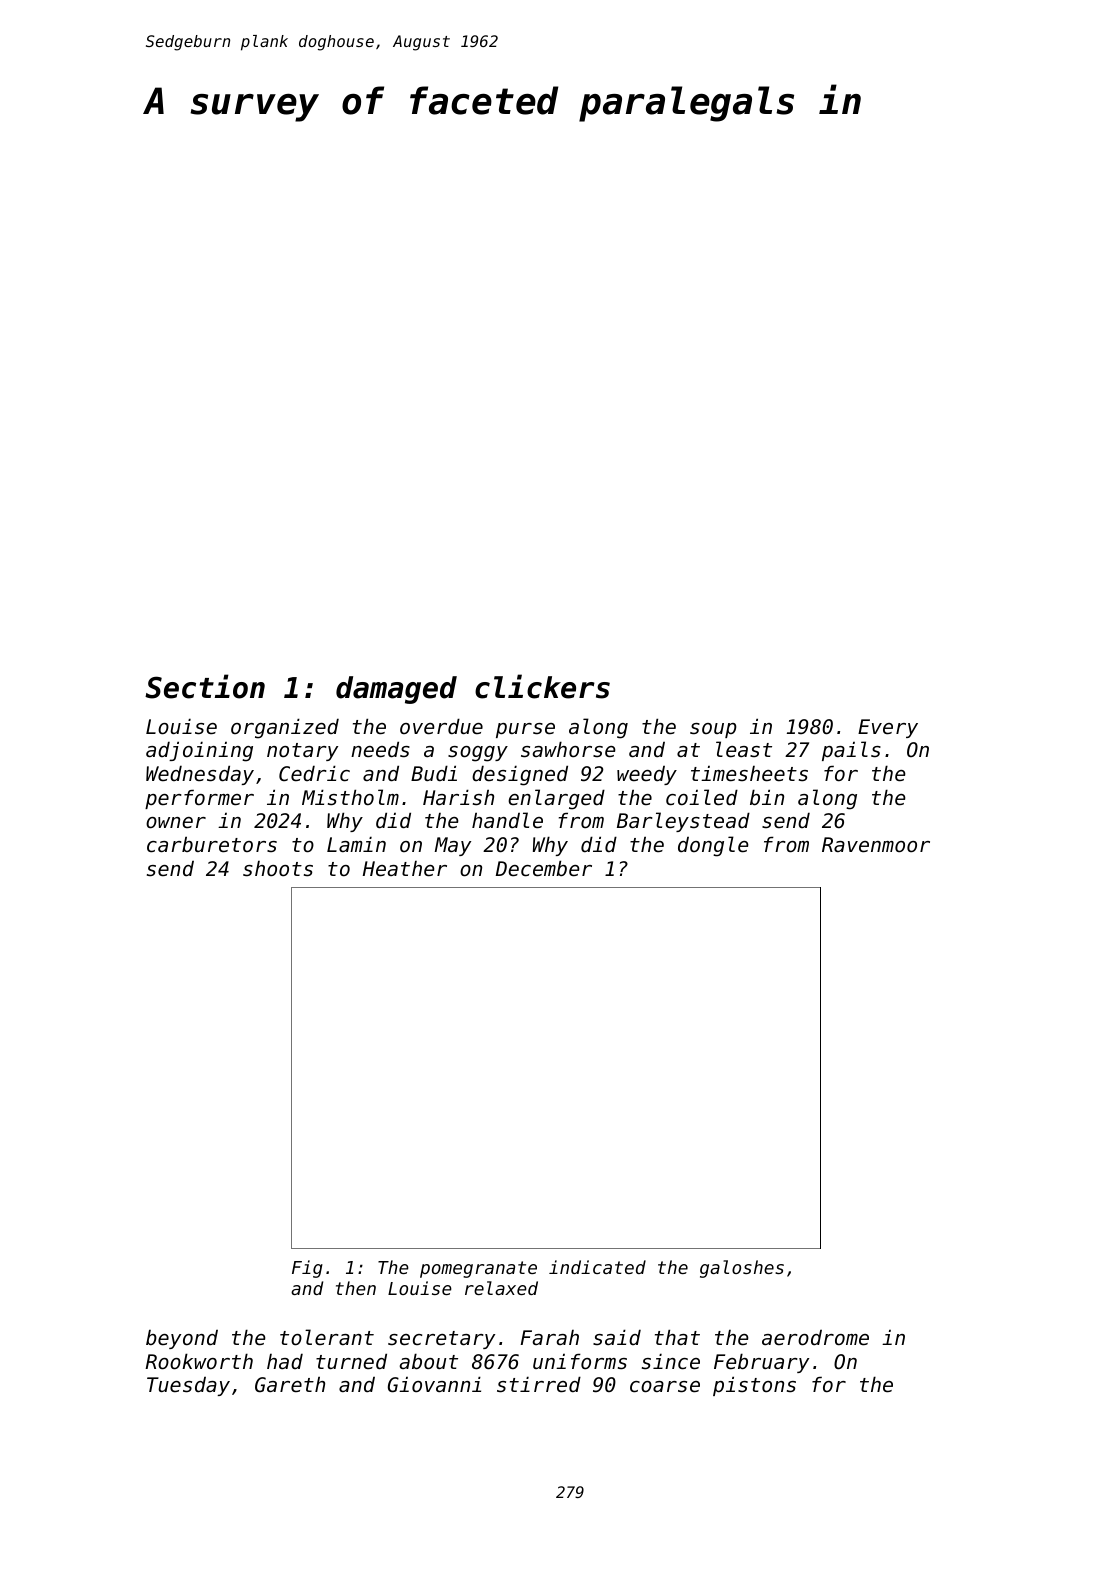 The height and width of the image is (1580, 1112). Describe the element at coordinates (405, 869) in the image. I see `Heather` at that location.
